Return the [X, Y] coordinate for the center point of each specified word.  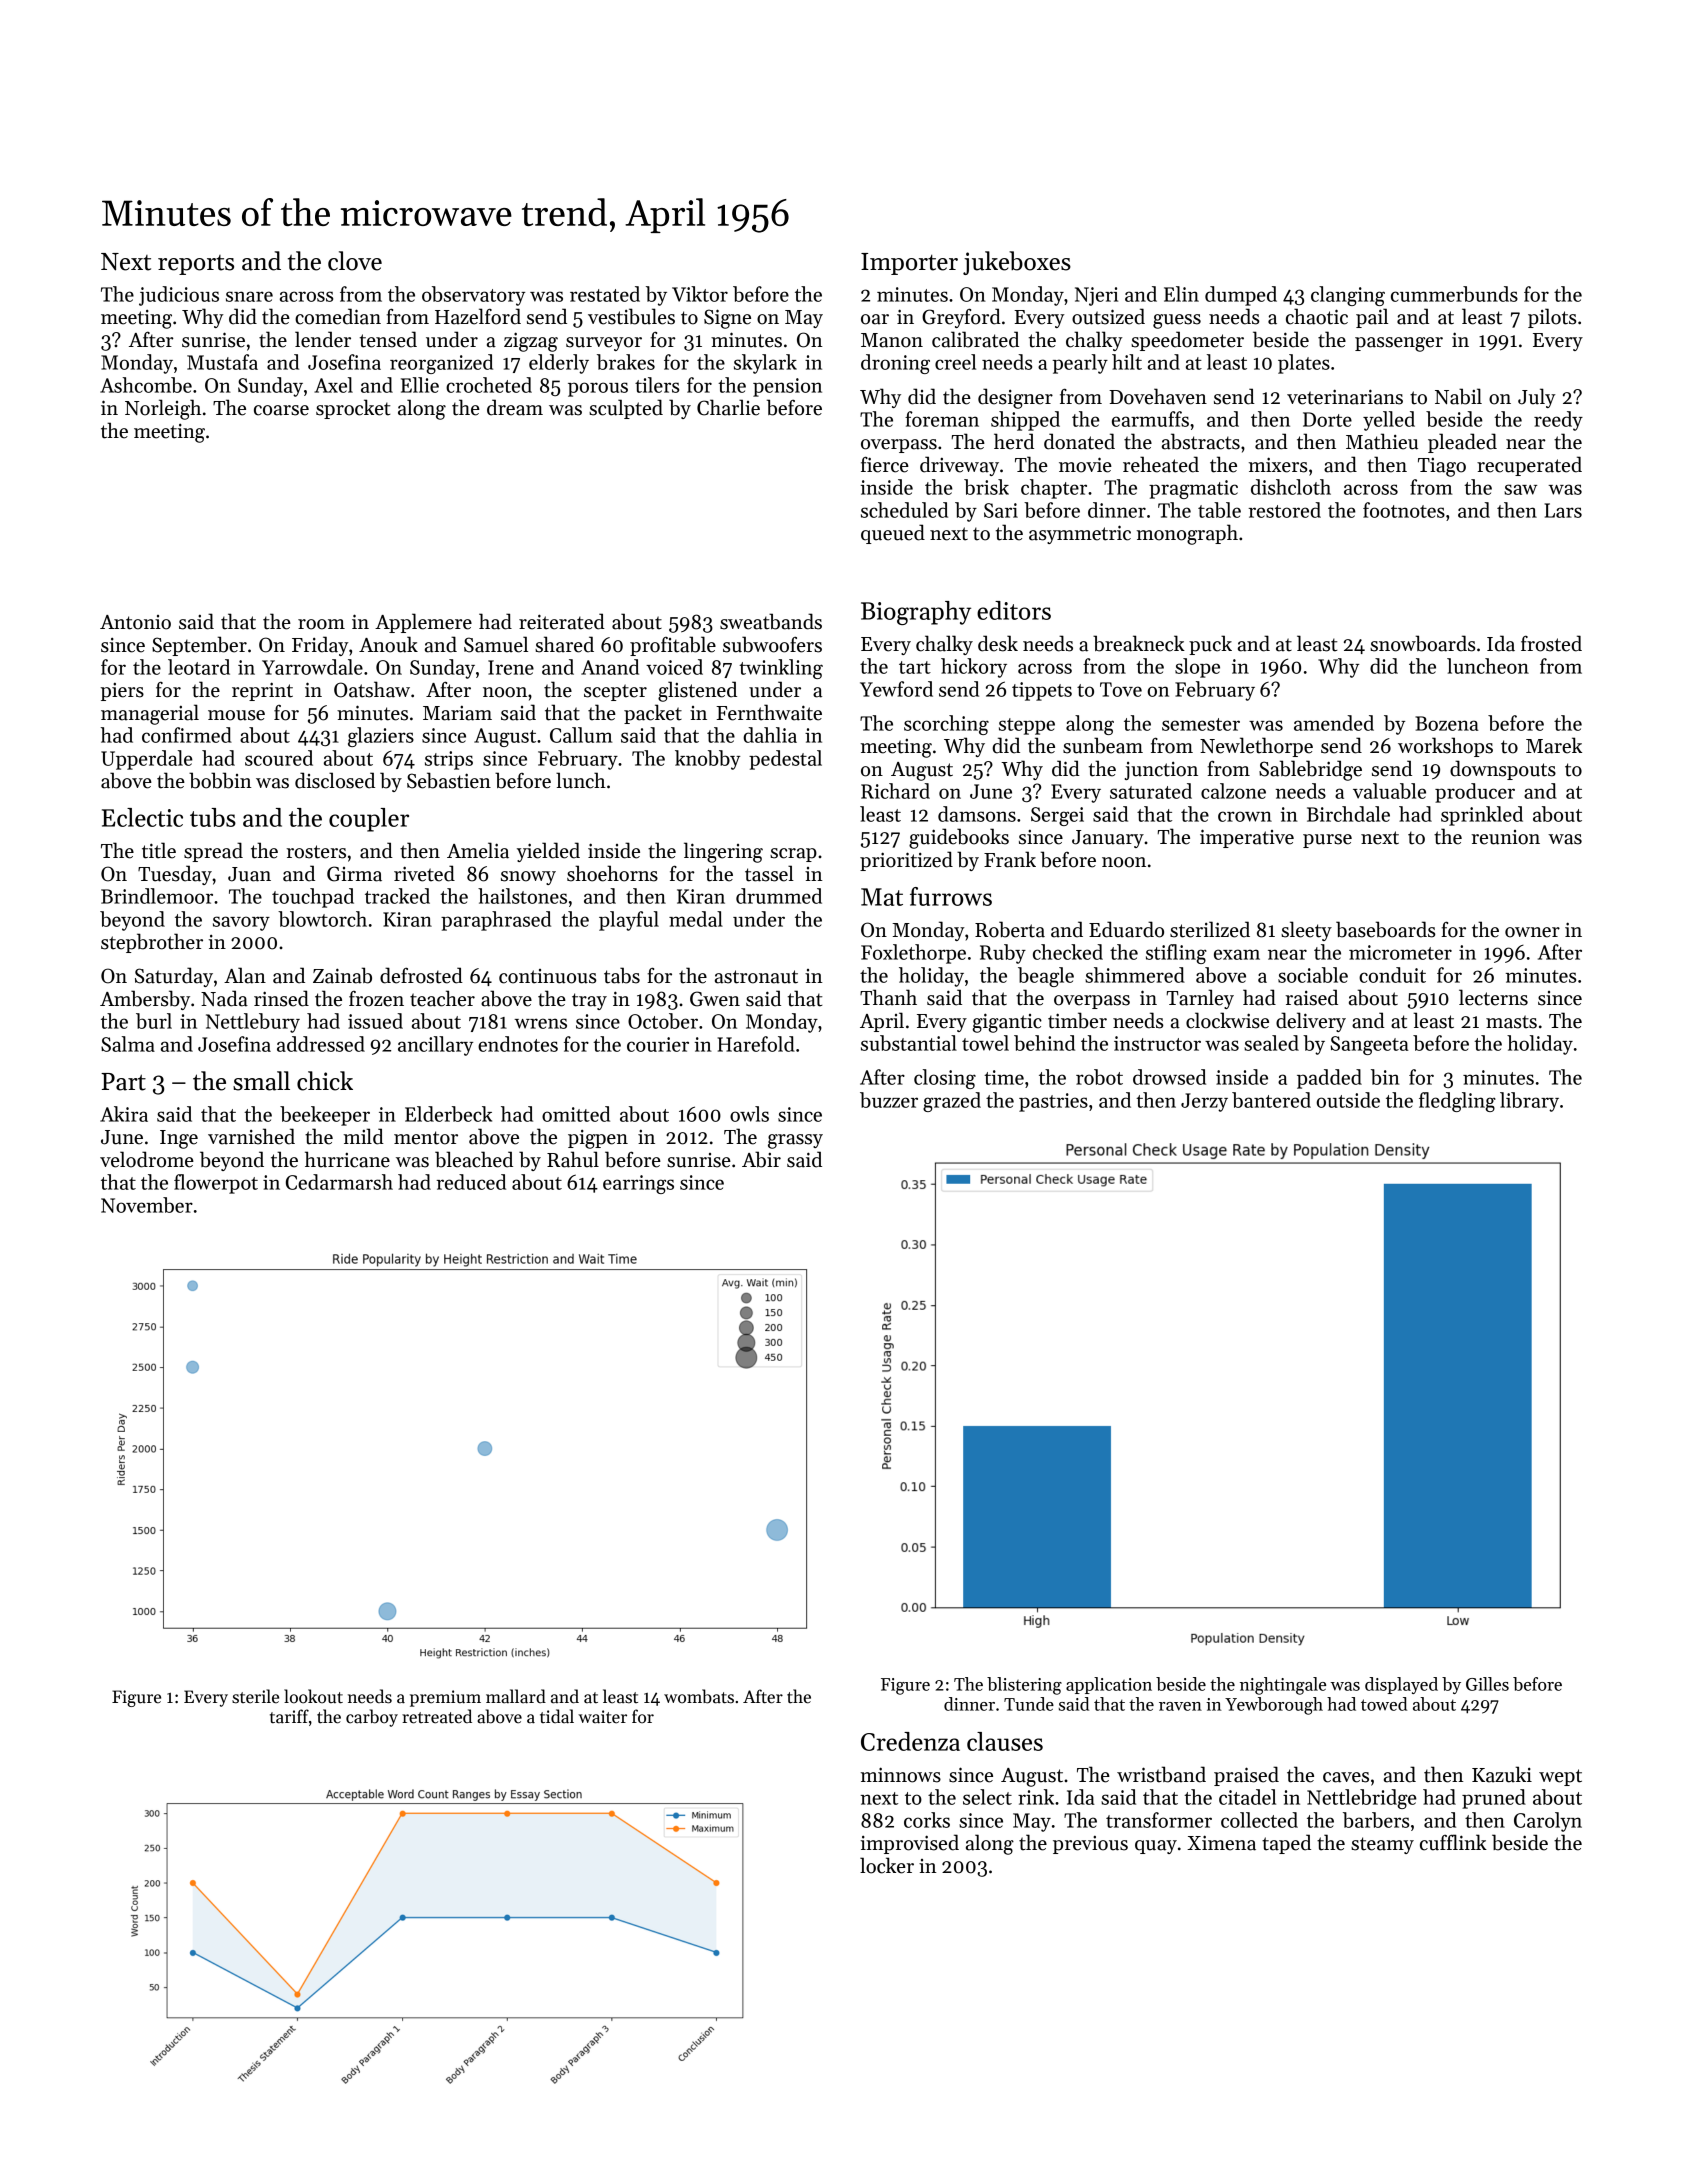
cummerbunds [1454, 294]
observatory [473, 296]
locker [887, 1865]
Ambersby [145, 1000]
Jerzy [1204, 1102]
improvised [910, 1844]
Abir [761, 1159]
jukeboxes [1017, 263]
